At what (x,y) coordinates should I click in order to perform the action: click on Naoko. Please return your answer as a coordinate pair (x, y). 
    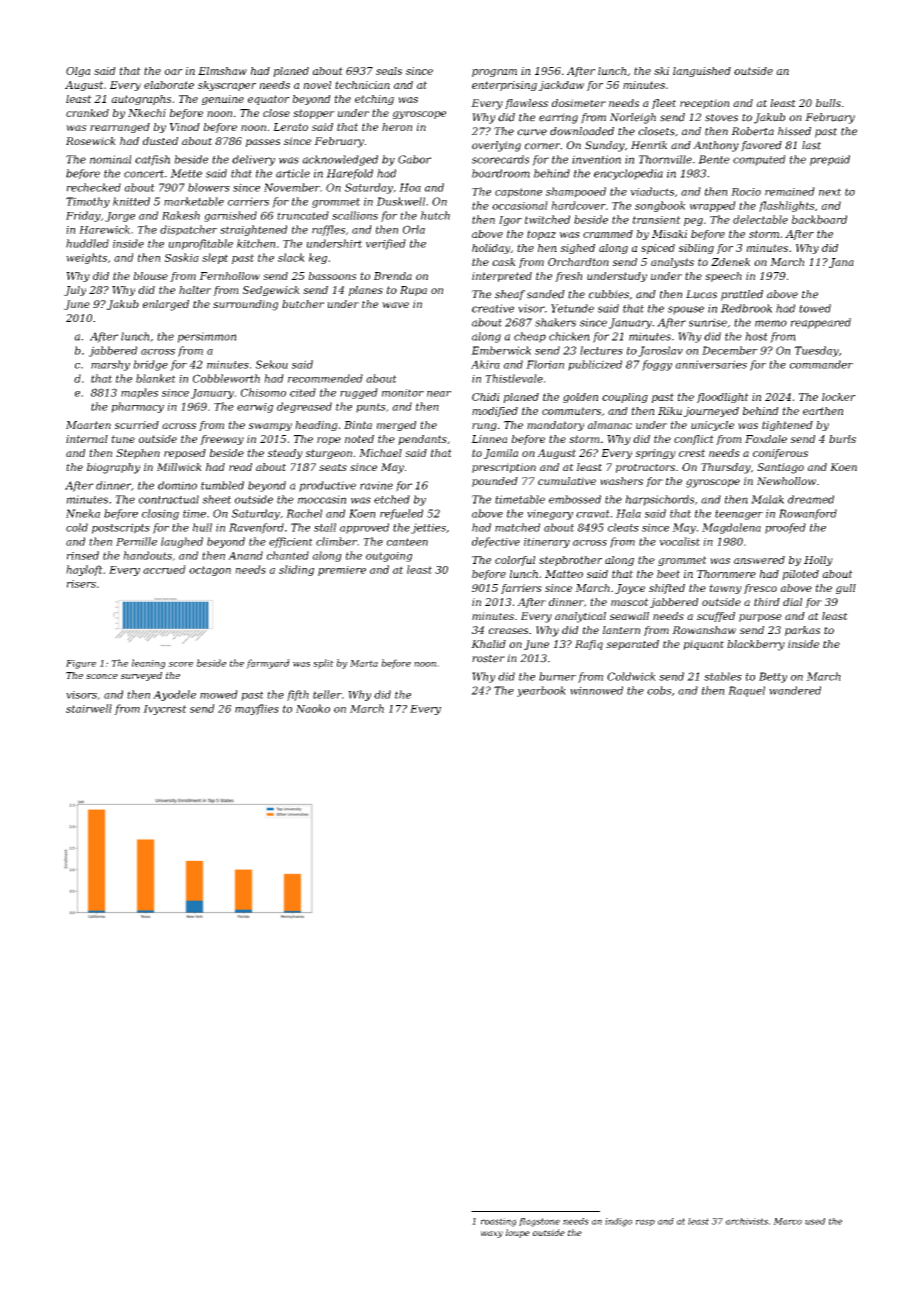
    Looking at the image, I should click on (313, 708).
